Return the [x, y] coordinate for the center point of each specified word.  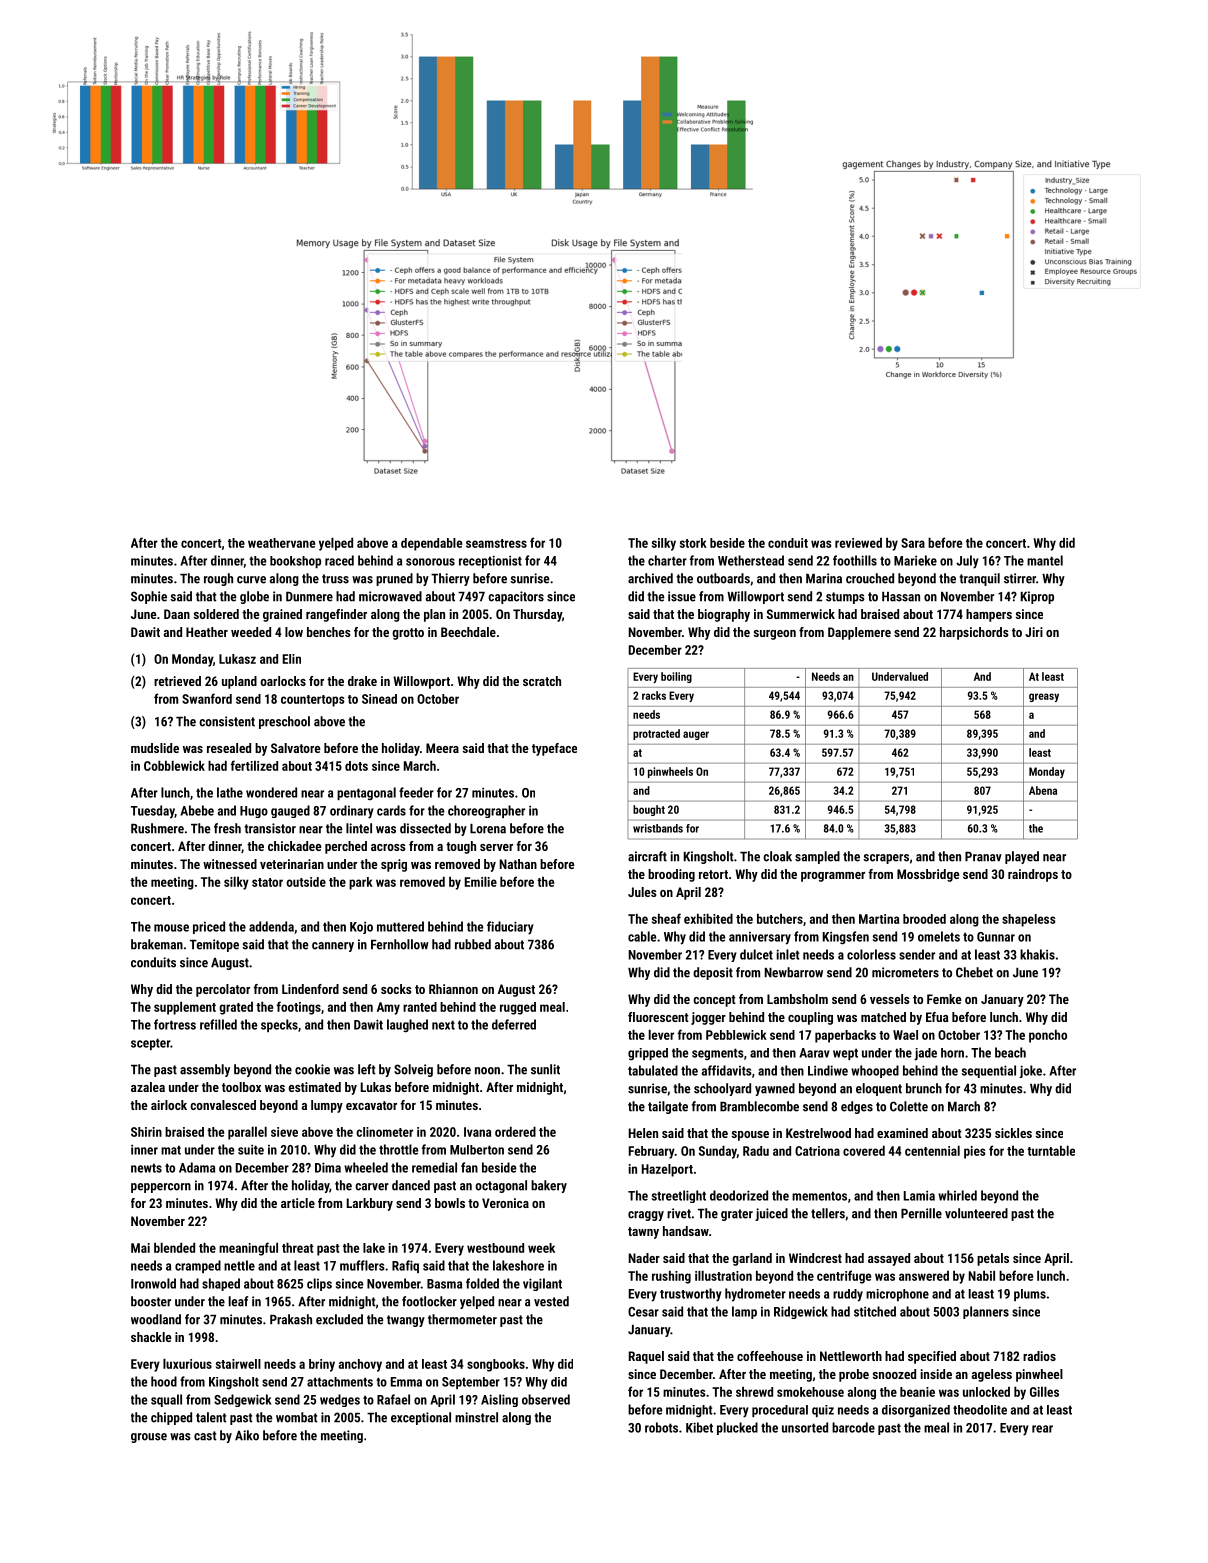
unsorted [805, 1427]
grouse [149, 1438]
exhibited [708, 918]
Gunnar [996, 937]
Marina [824, 578]
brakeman [157, 944]
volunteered [976, 1213]
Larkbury [370, 1204]
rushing [671, 1277]
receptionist [490, 561]
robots [661, 1427]
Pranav [983, 857]
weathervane [281, 543]
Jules [642, 892]
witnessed [230, 864]
